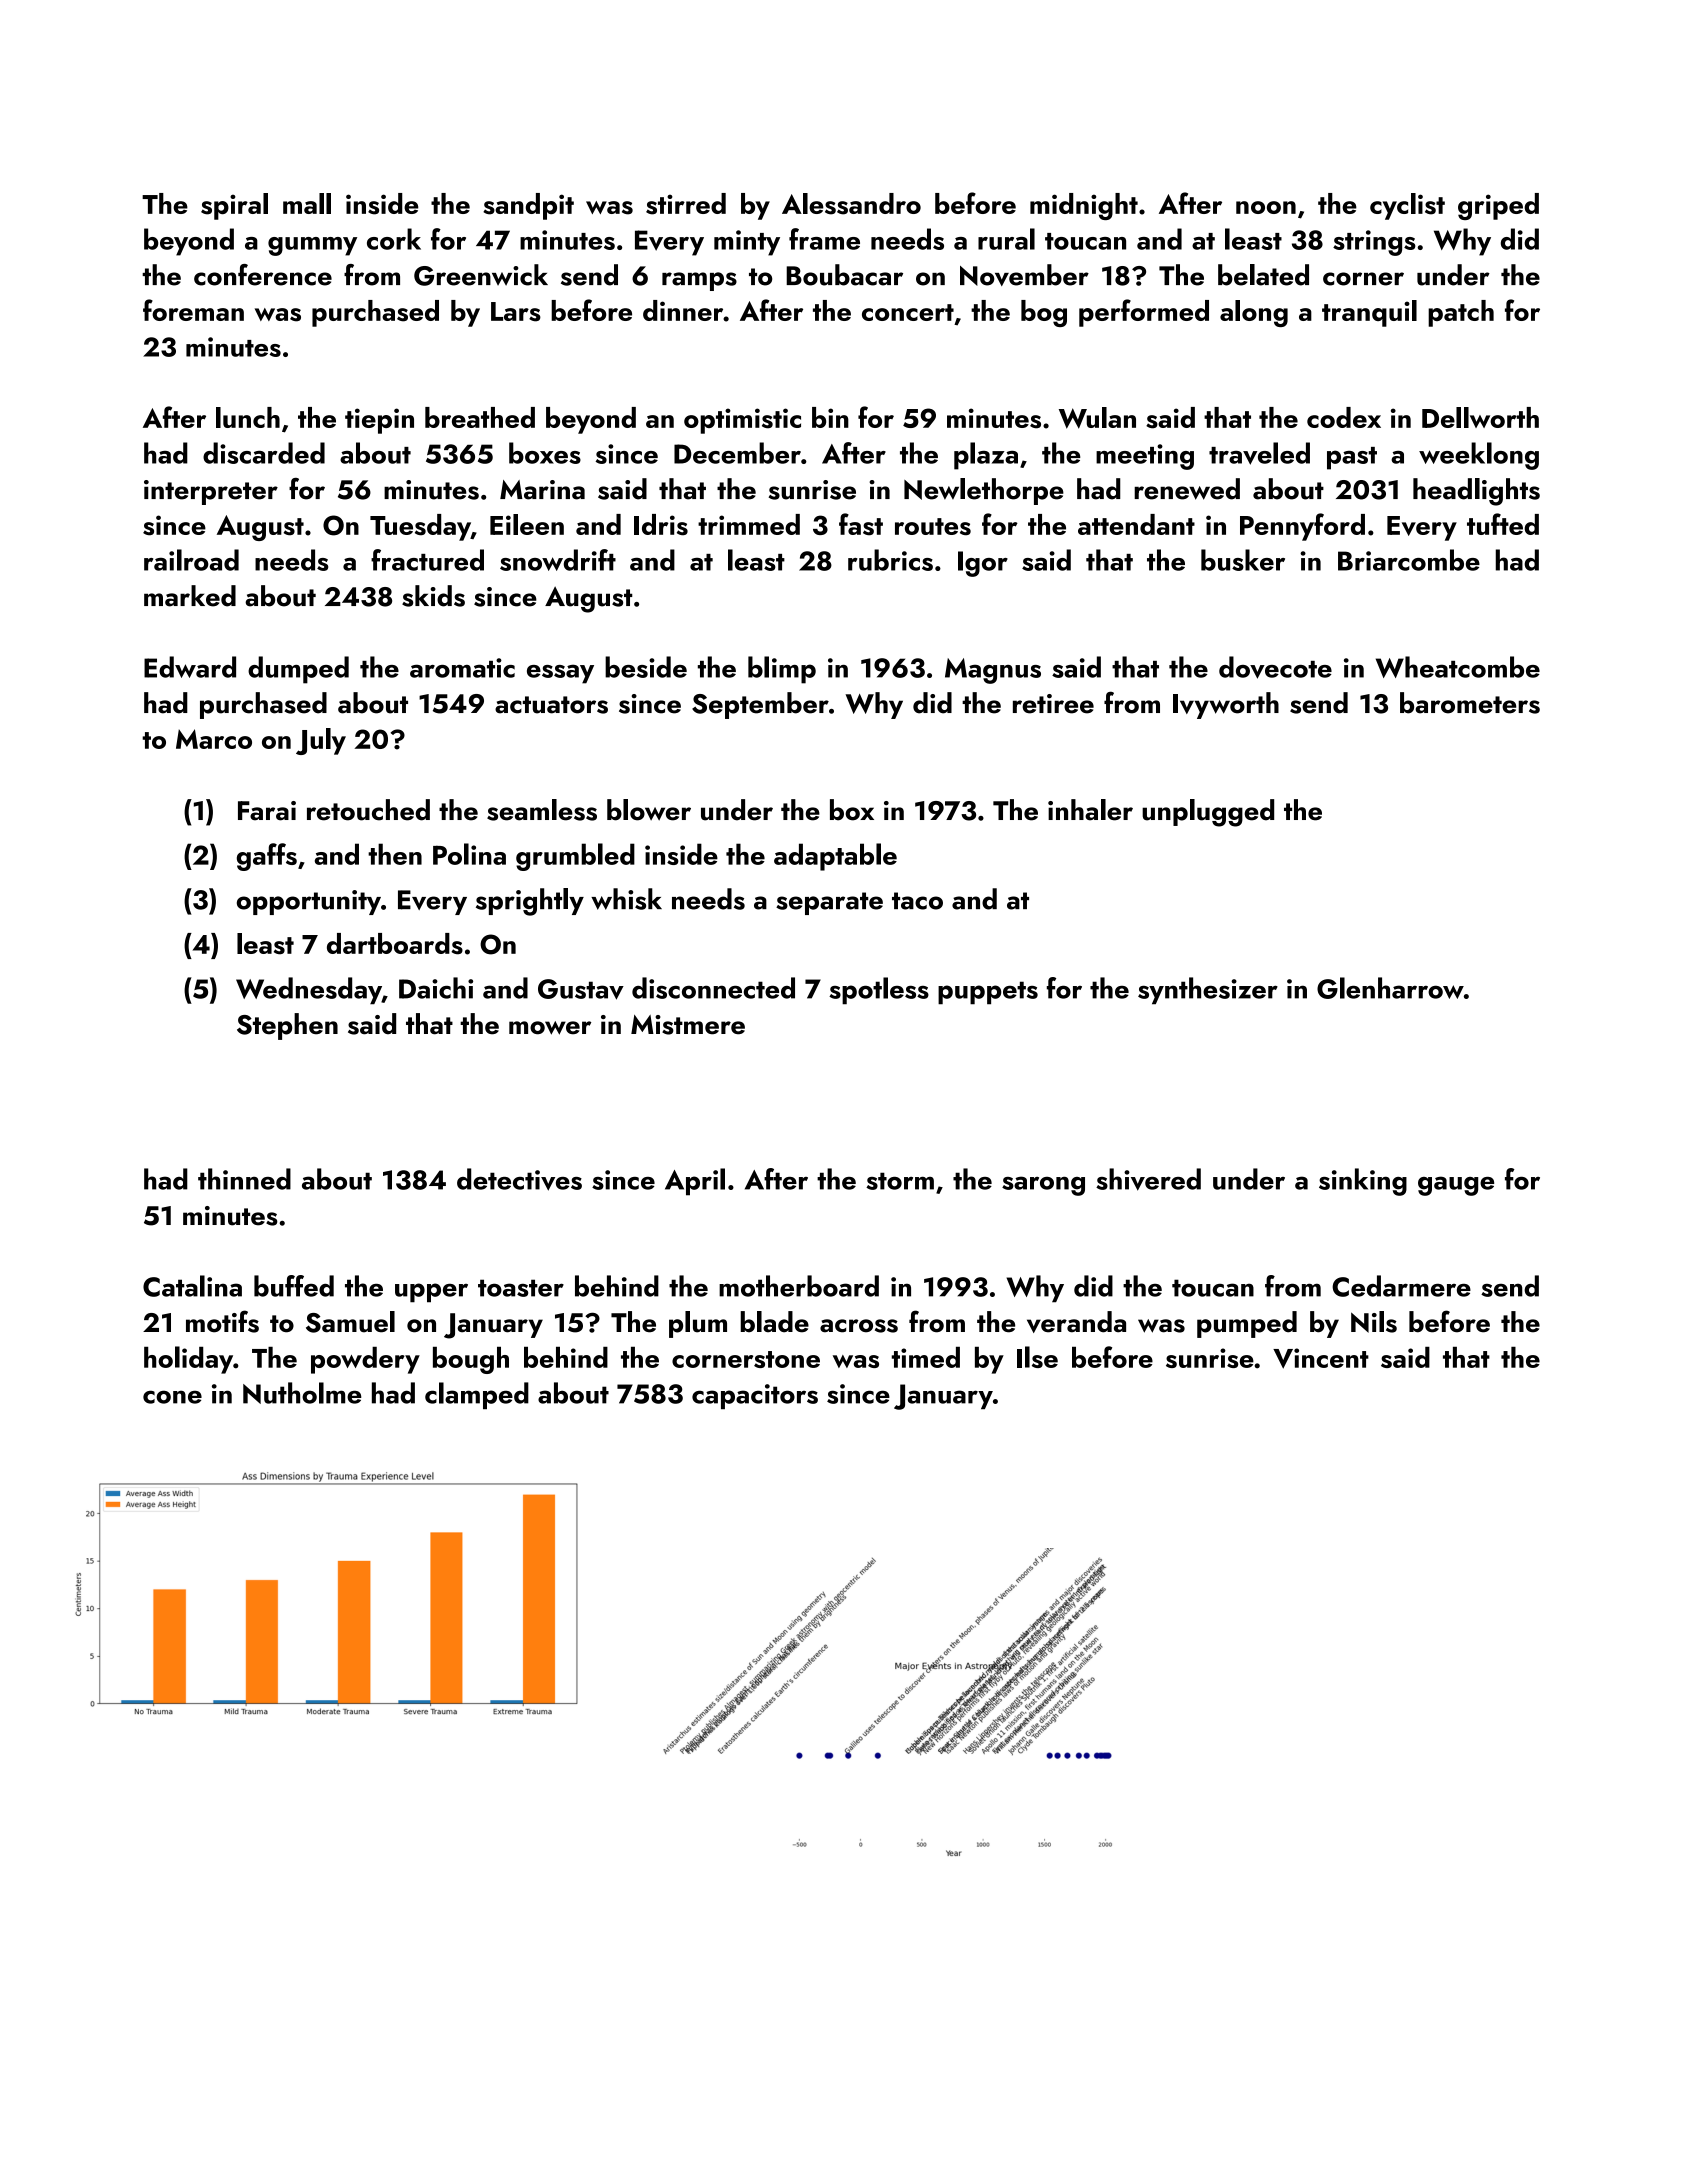 This screenshot has height=2178, width=1683. I want to click on cork, so click(394, 239).
